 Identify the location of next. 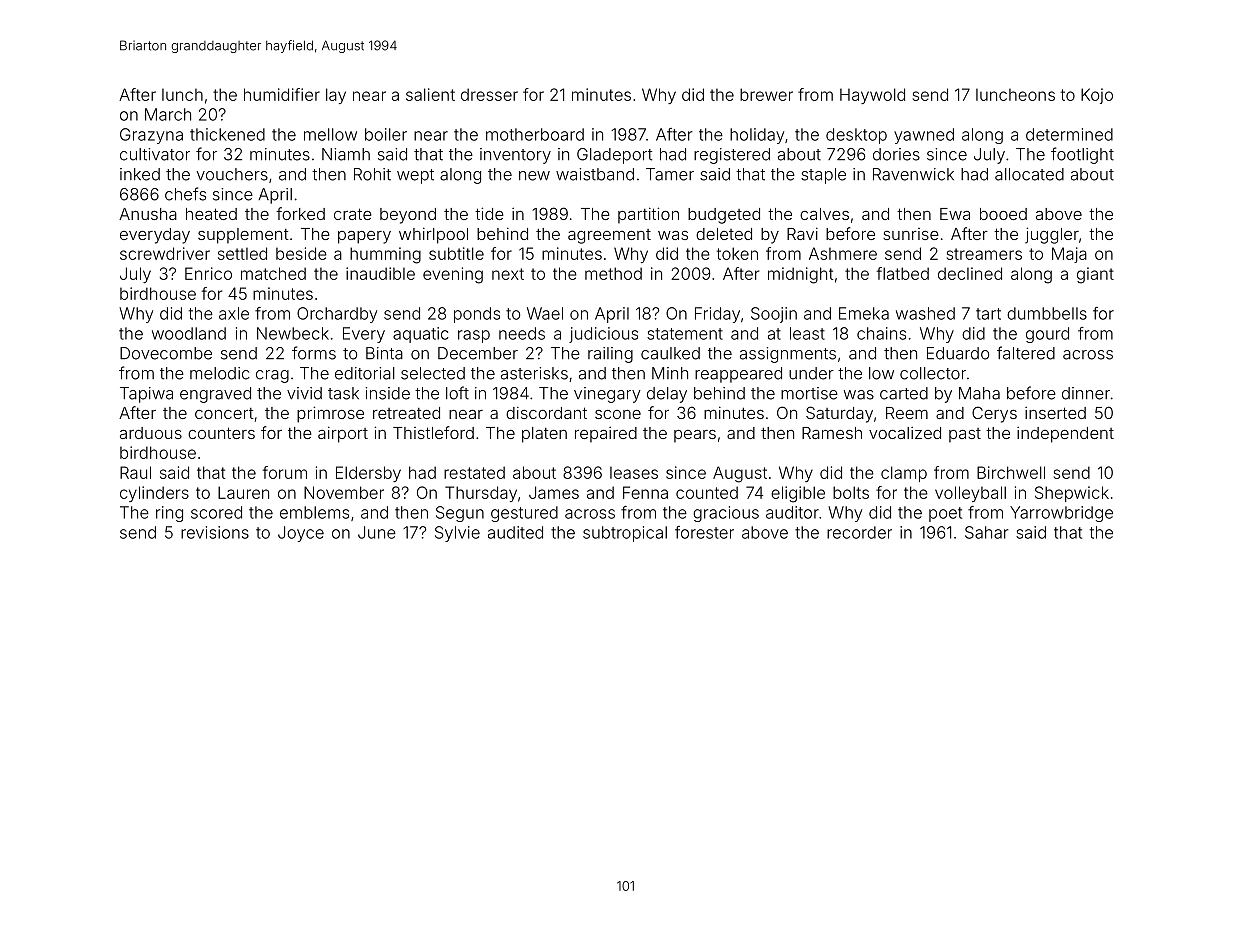
(508, 274).
